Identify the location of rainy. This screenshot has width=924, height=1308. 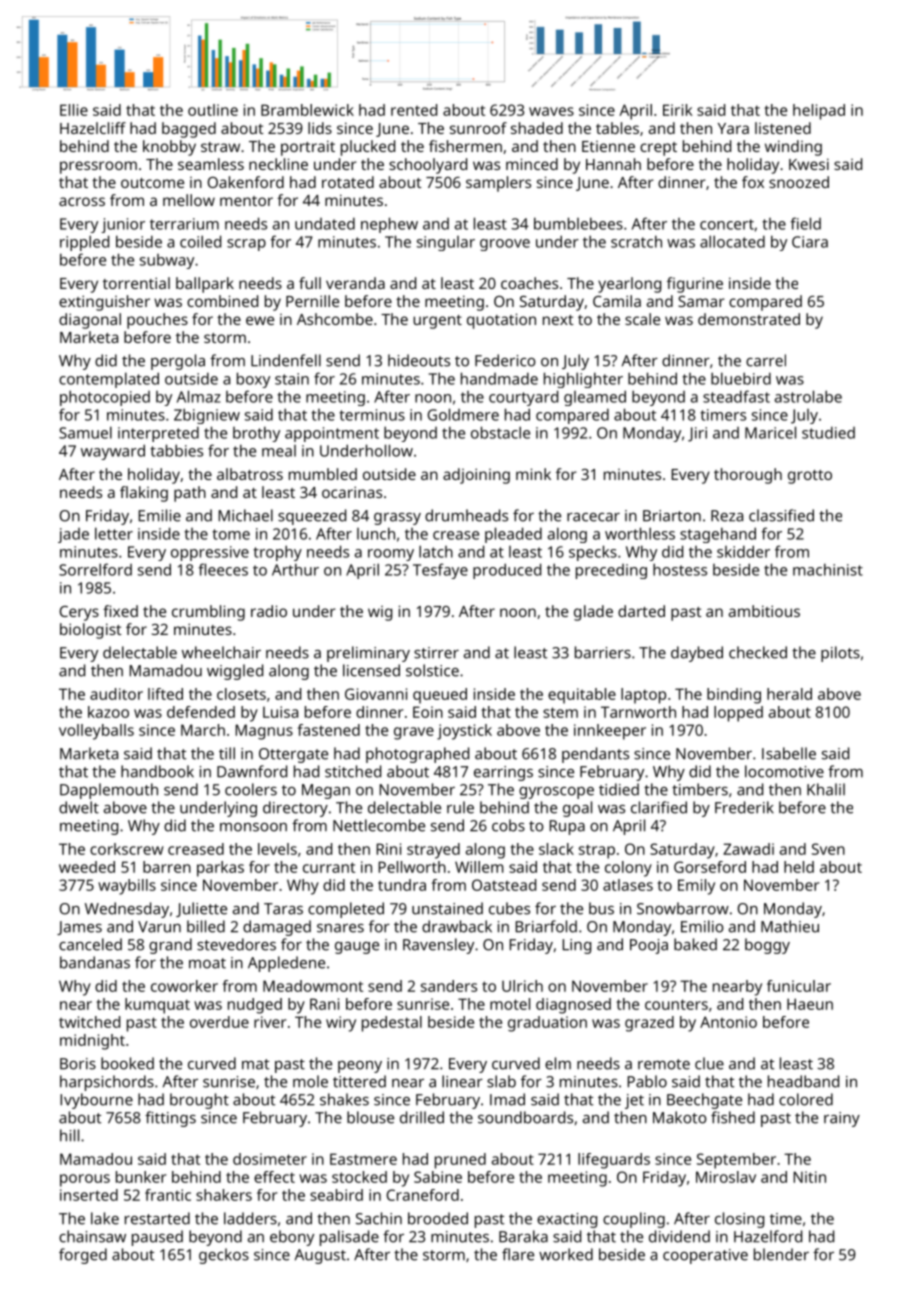
(842, 1119).
